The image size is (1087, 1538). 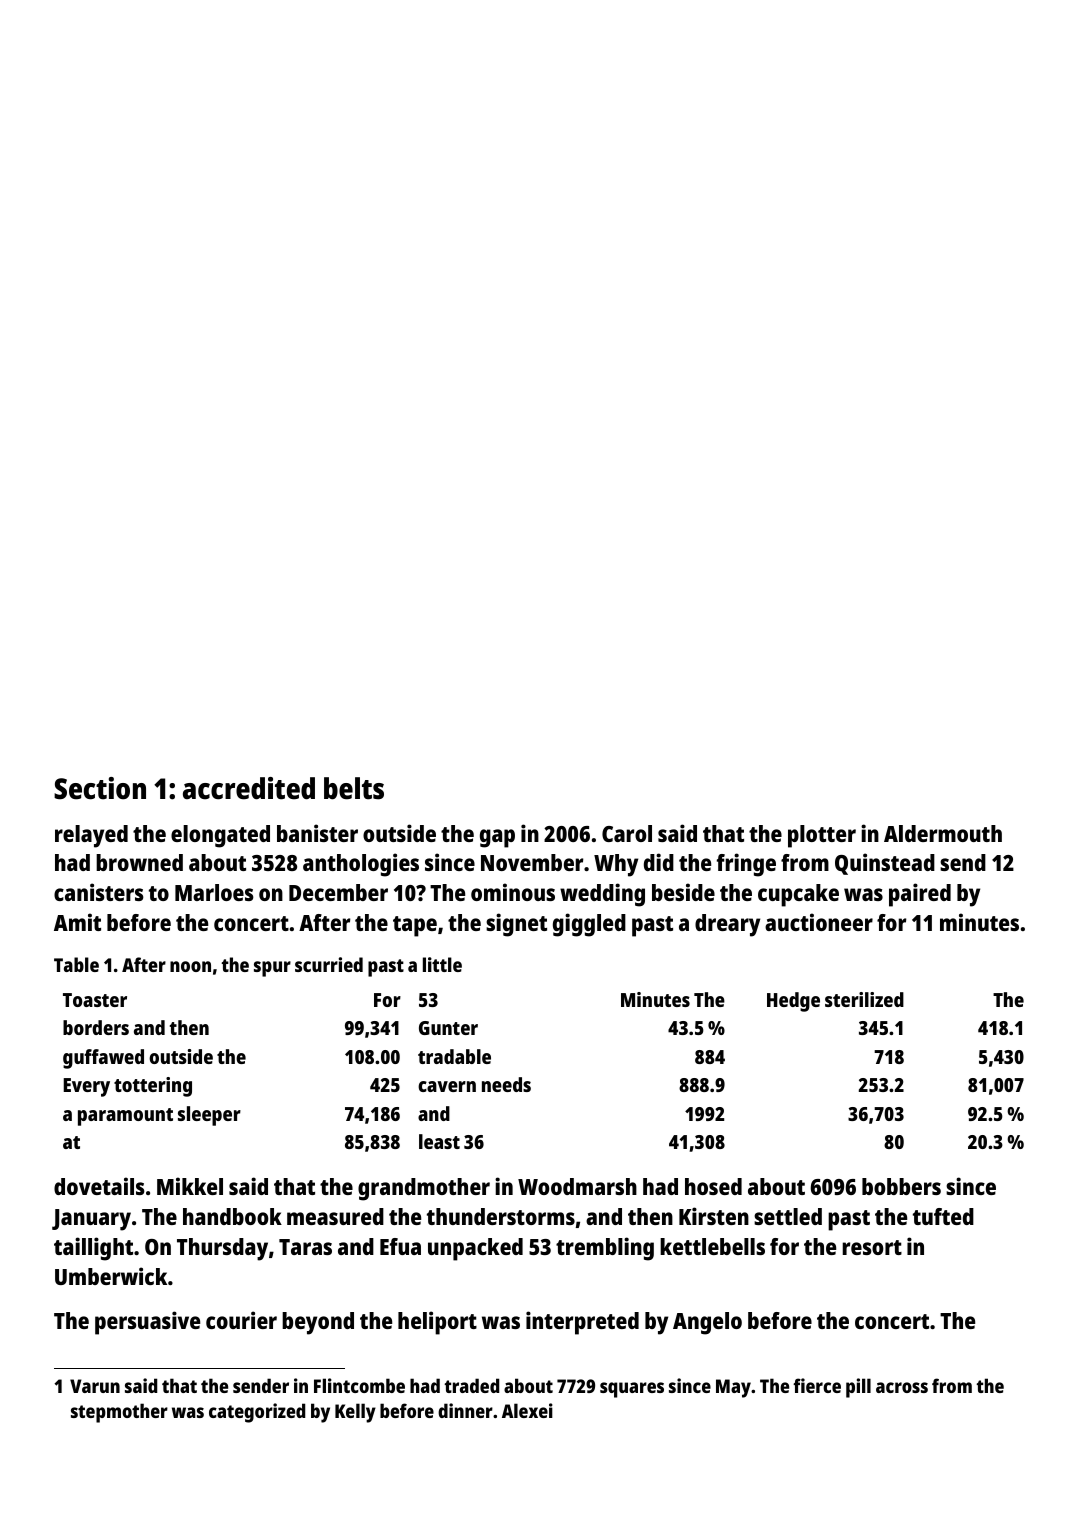 What do you see at coordinates (943, 1216) in the document?
I see `tufted` at bounding box center [943, 1216].
